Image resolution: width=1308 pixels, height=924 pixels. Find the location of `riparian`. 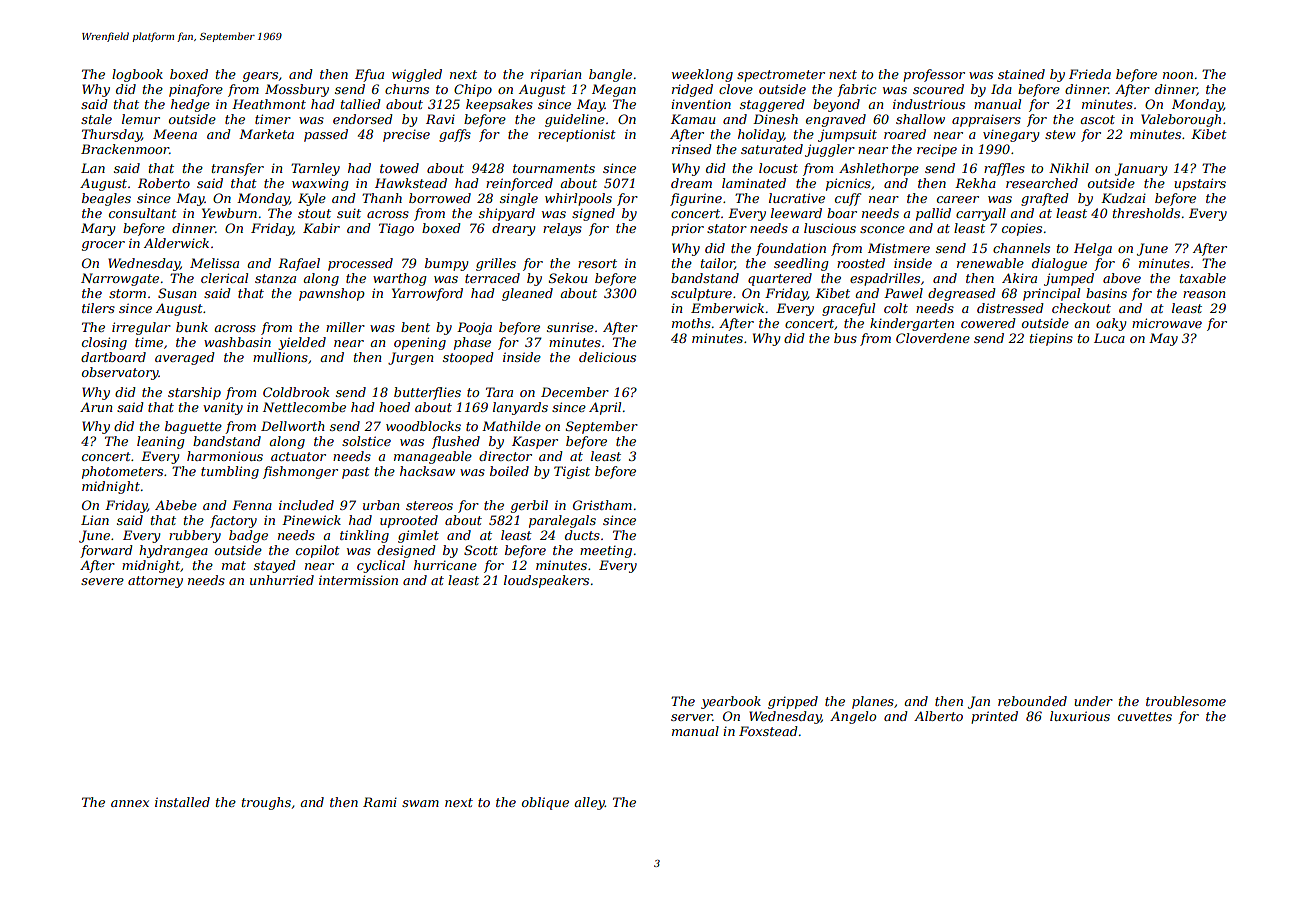

riparian is located at coordinates (556, 75).
